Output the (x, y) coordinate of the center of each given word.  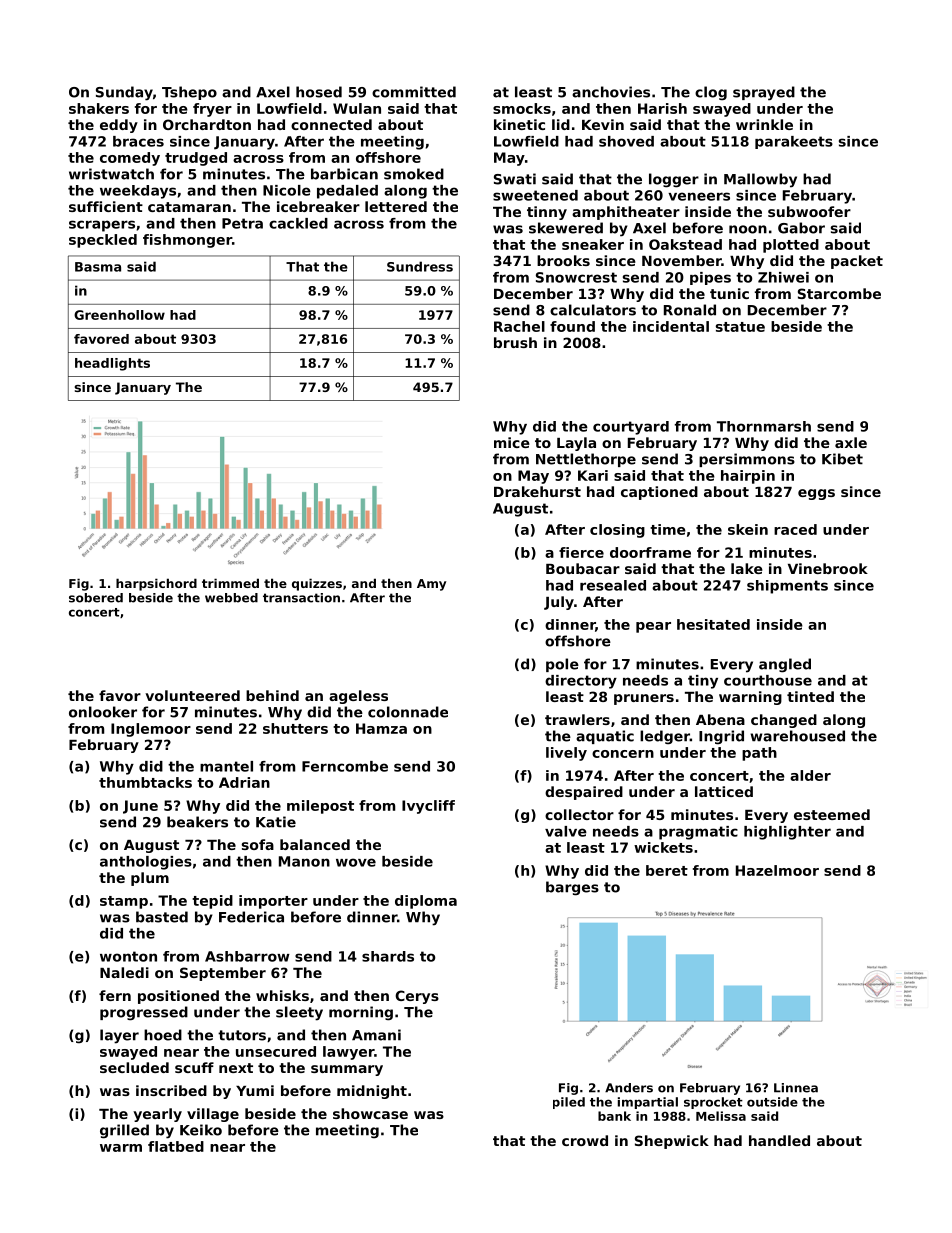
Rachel (519, 326)
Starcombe (839, 293)
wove (356, 862)
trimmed (230, 583)
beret (667, 870)
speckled (103, 241)
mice (512, 442)
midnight (372, 1092)
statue (740, 327)
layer (119, 1036)
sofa (258, 844)
